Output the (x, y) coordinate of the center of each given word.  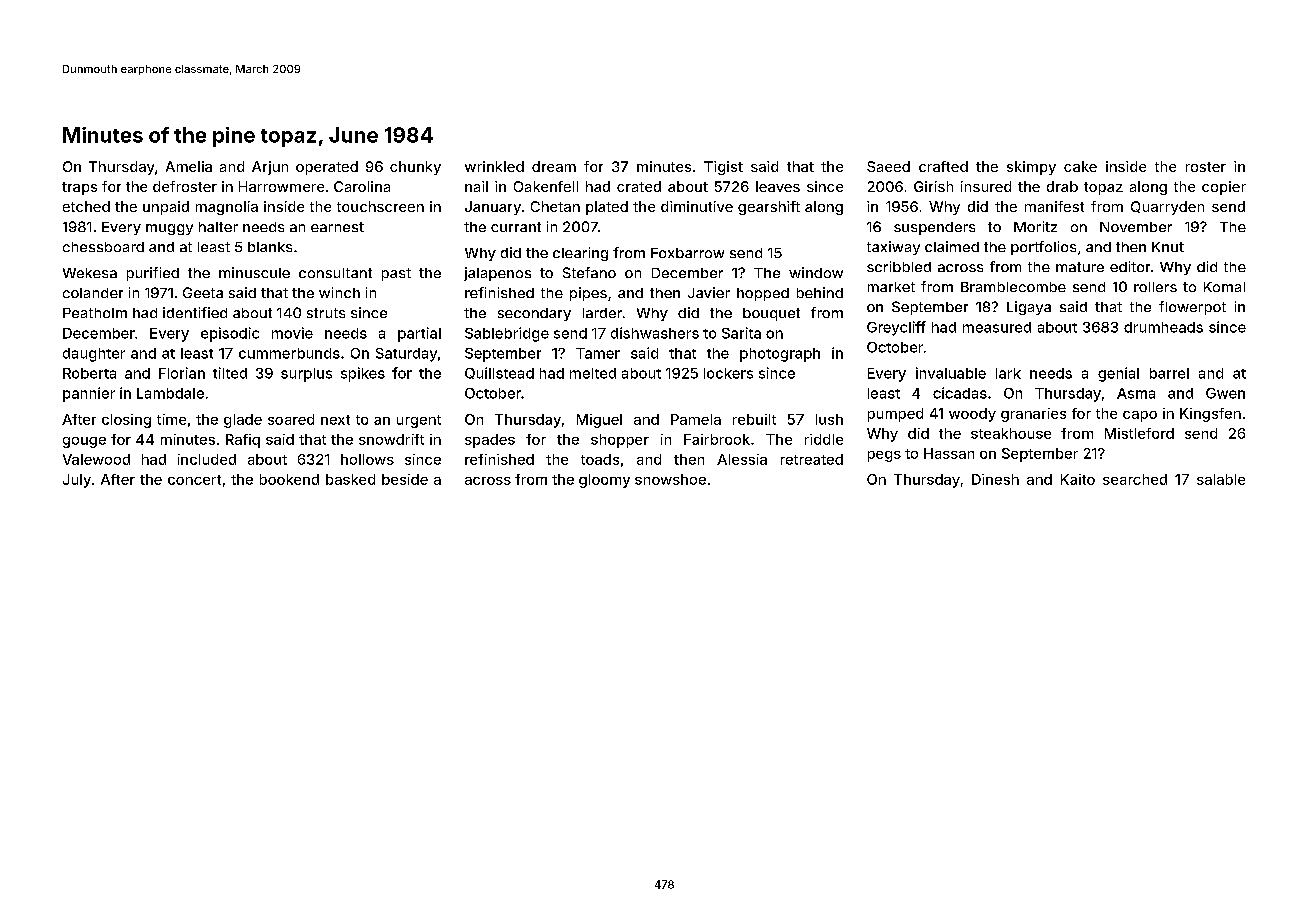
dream (554, 166)
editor (1130, 266)
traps (79, 188)
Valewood (96, 459)
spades (490, 441)
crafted (943, 166)
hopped (763, 294)
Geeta (203, 292)
